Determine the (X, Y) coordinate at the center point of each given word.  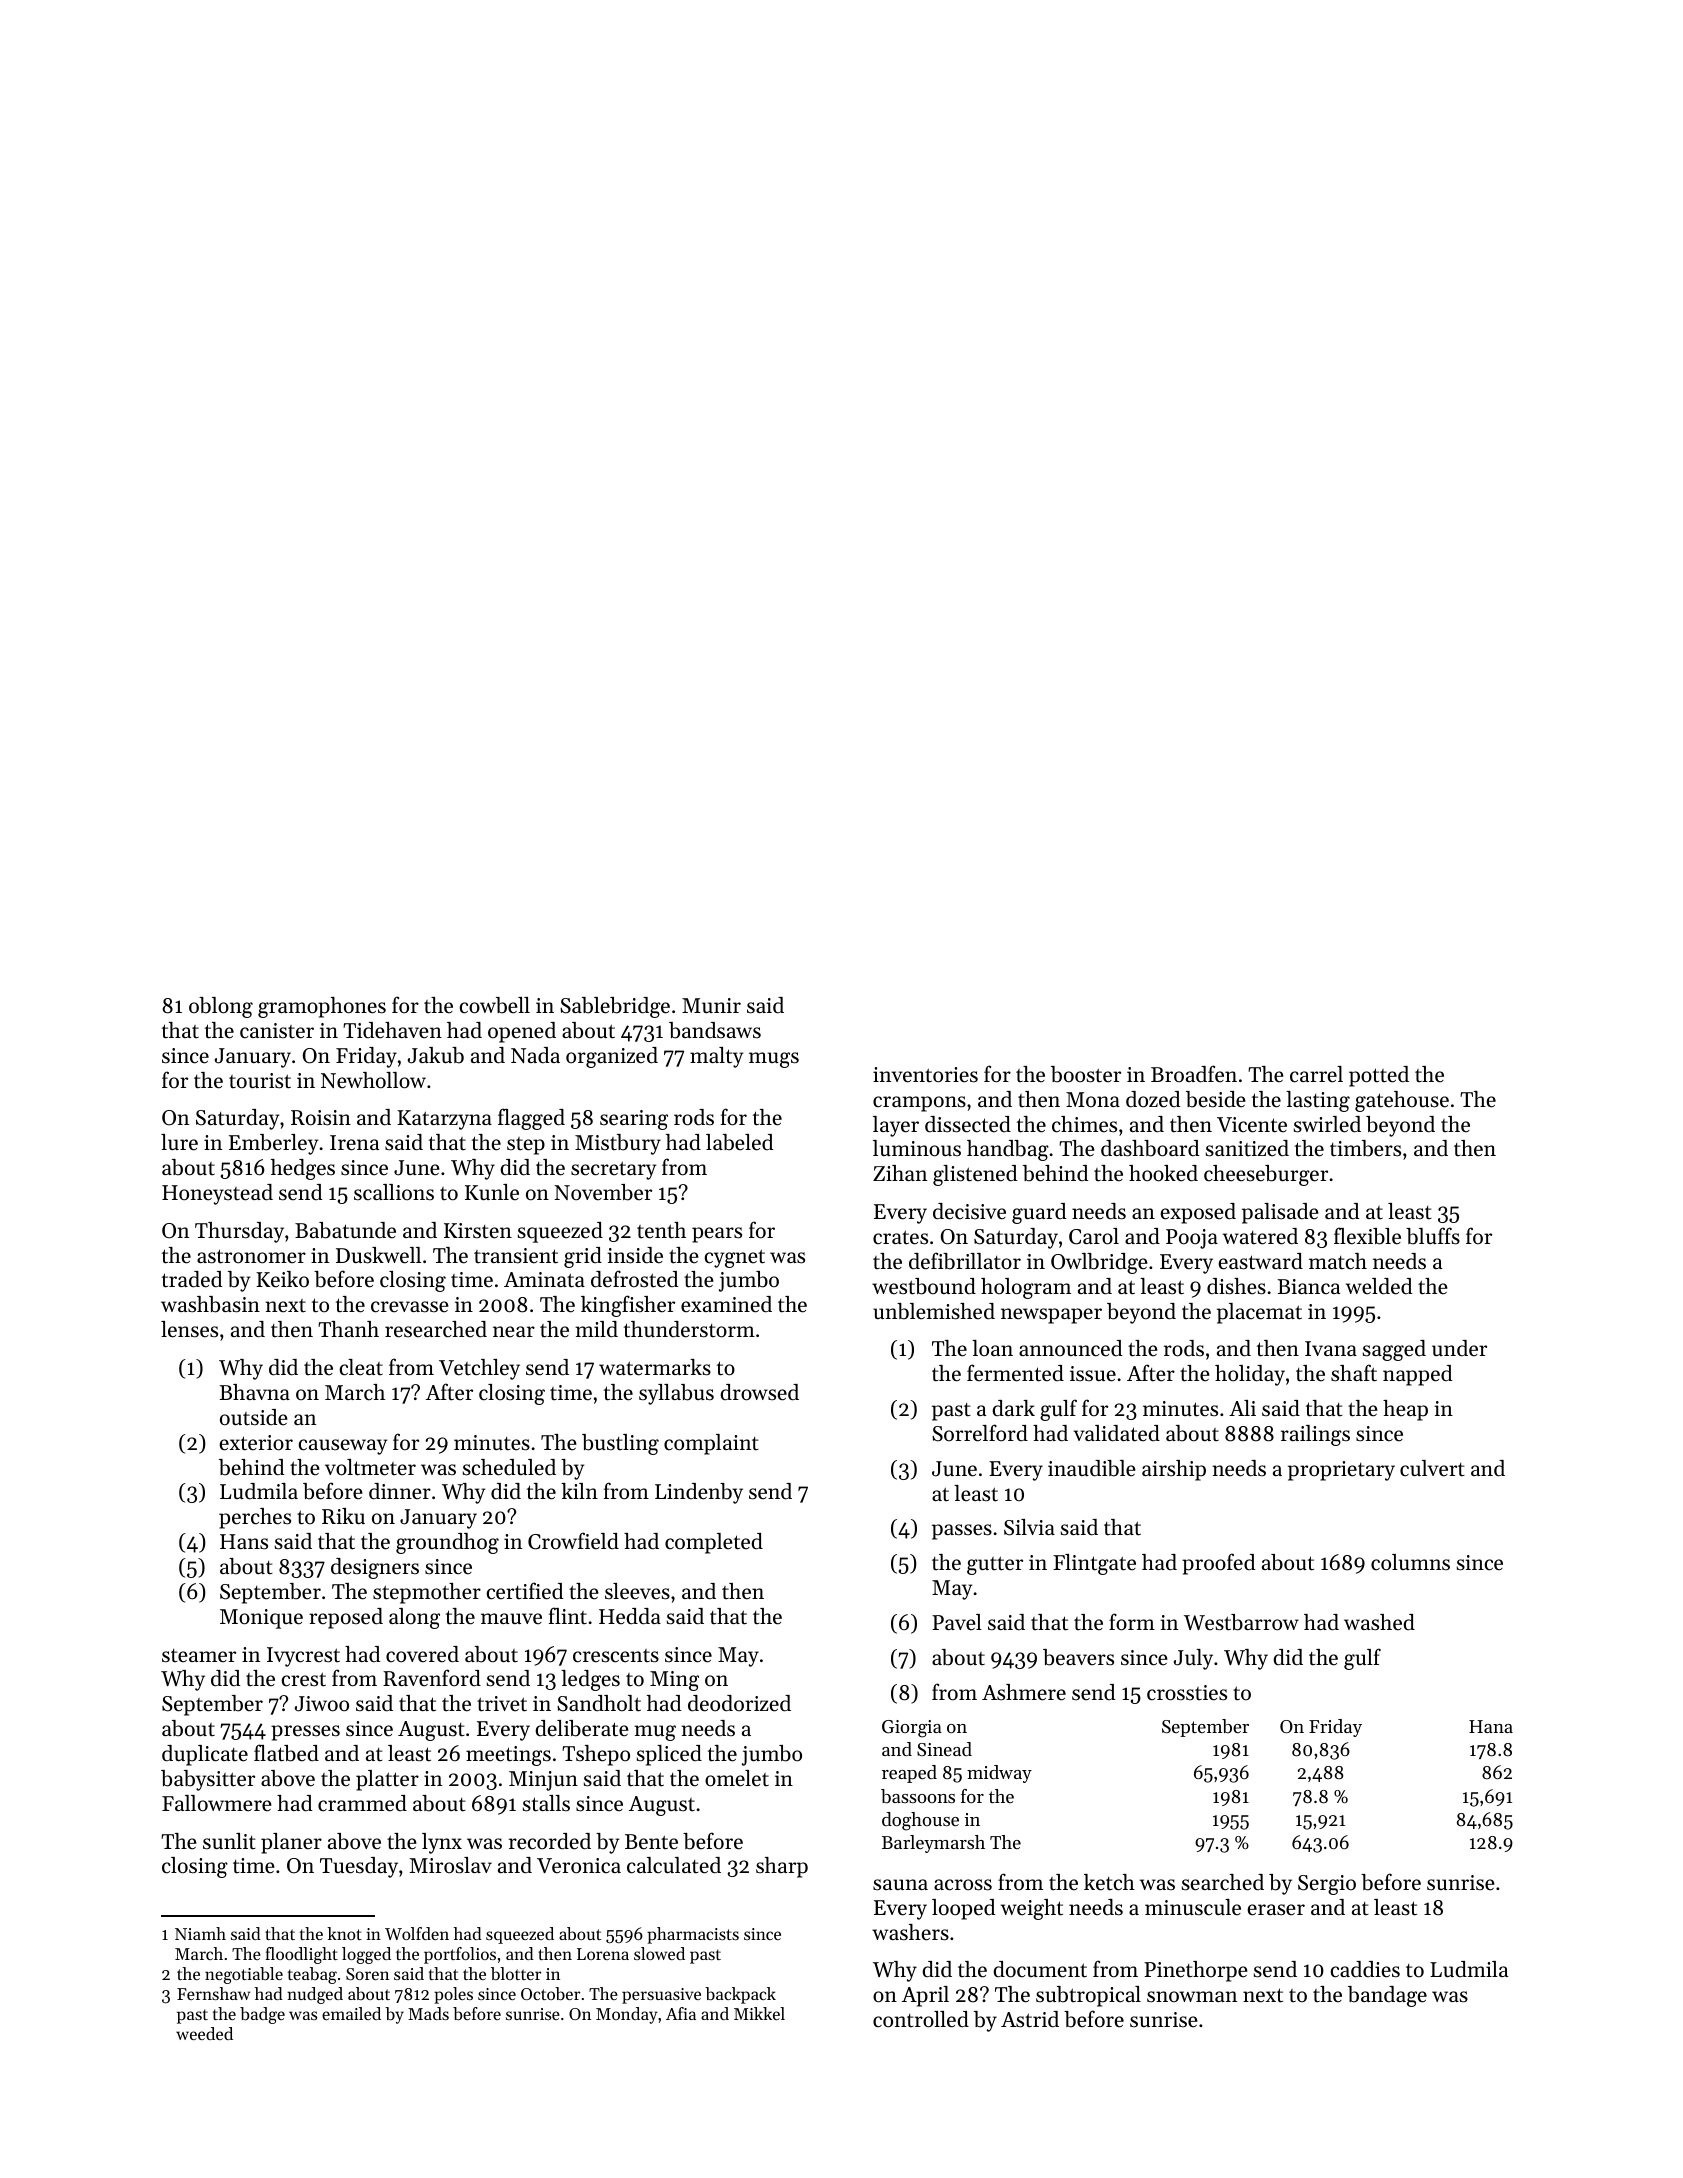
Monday (627, 2015)
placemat (1259, 1313)
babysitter (208, 1780)
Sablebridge (615, 1007)
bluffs (1433, 1236)
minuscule (1193, 1907)
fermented (1015, 1373)
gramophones (322, 1007)
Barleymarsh (933, 1844)
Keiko (282, 1279)
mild (596, 1329)
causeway (343, 1447)
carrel (1316, 1074)
